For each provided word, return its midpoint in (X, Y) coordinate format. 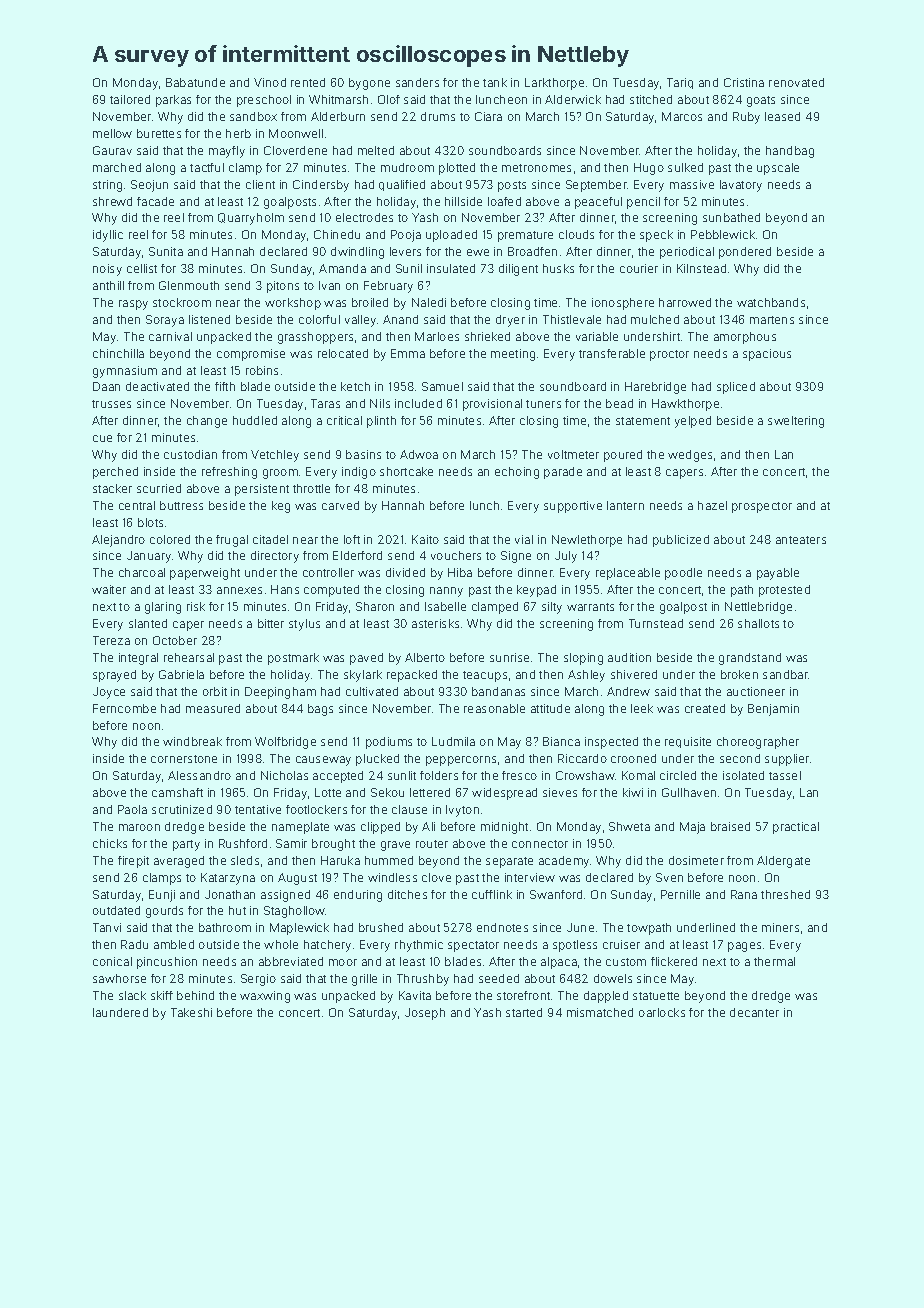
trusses (111, 404)
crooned (633, 758)
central (137, 505)
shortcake (406, 471)
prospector (762, 507)
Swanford (556, 894)
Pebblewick (723, 234)
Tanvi (107, 927)
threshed (785, 894)
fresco (519, 775)
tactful (207, 167)
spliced (736, 388)
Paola (132, 809)
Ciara (488, 116)
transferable (612, 353)
